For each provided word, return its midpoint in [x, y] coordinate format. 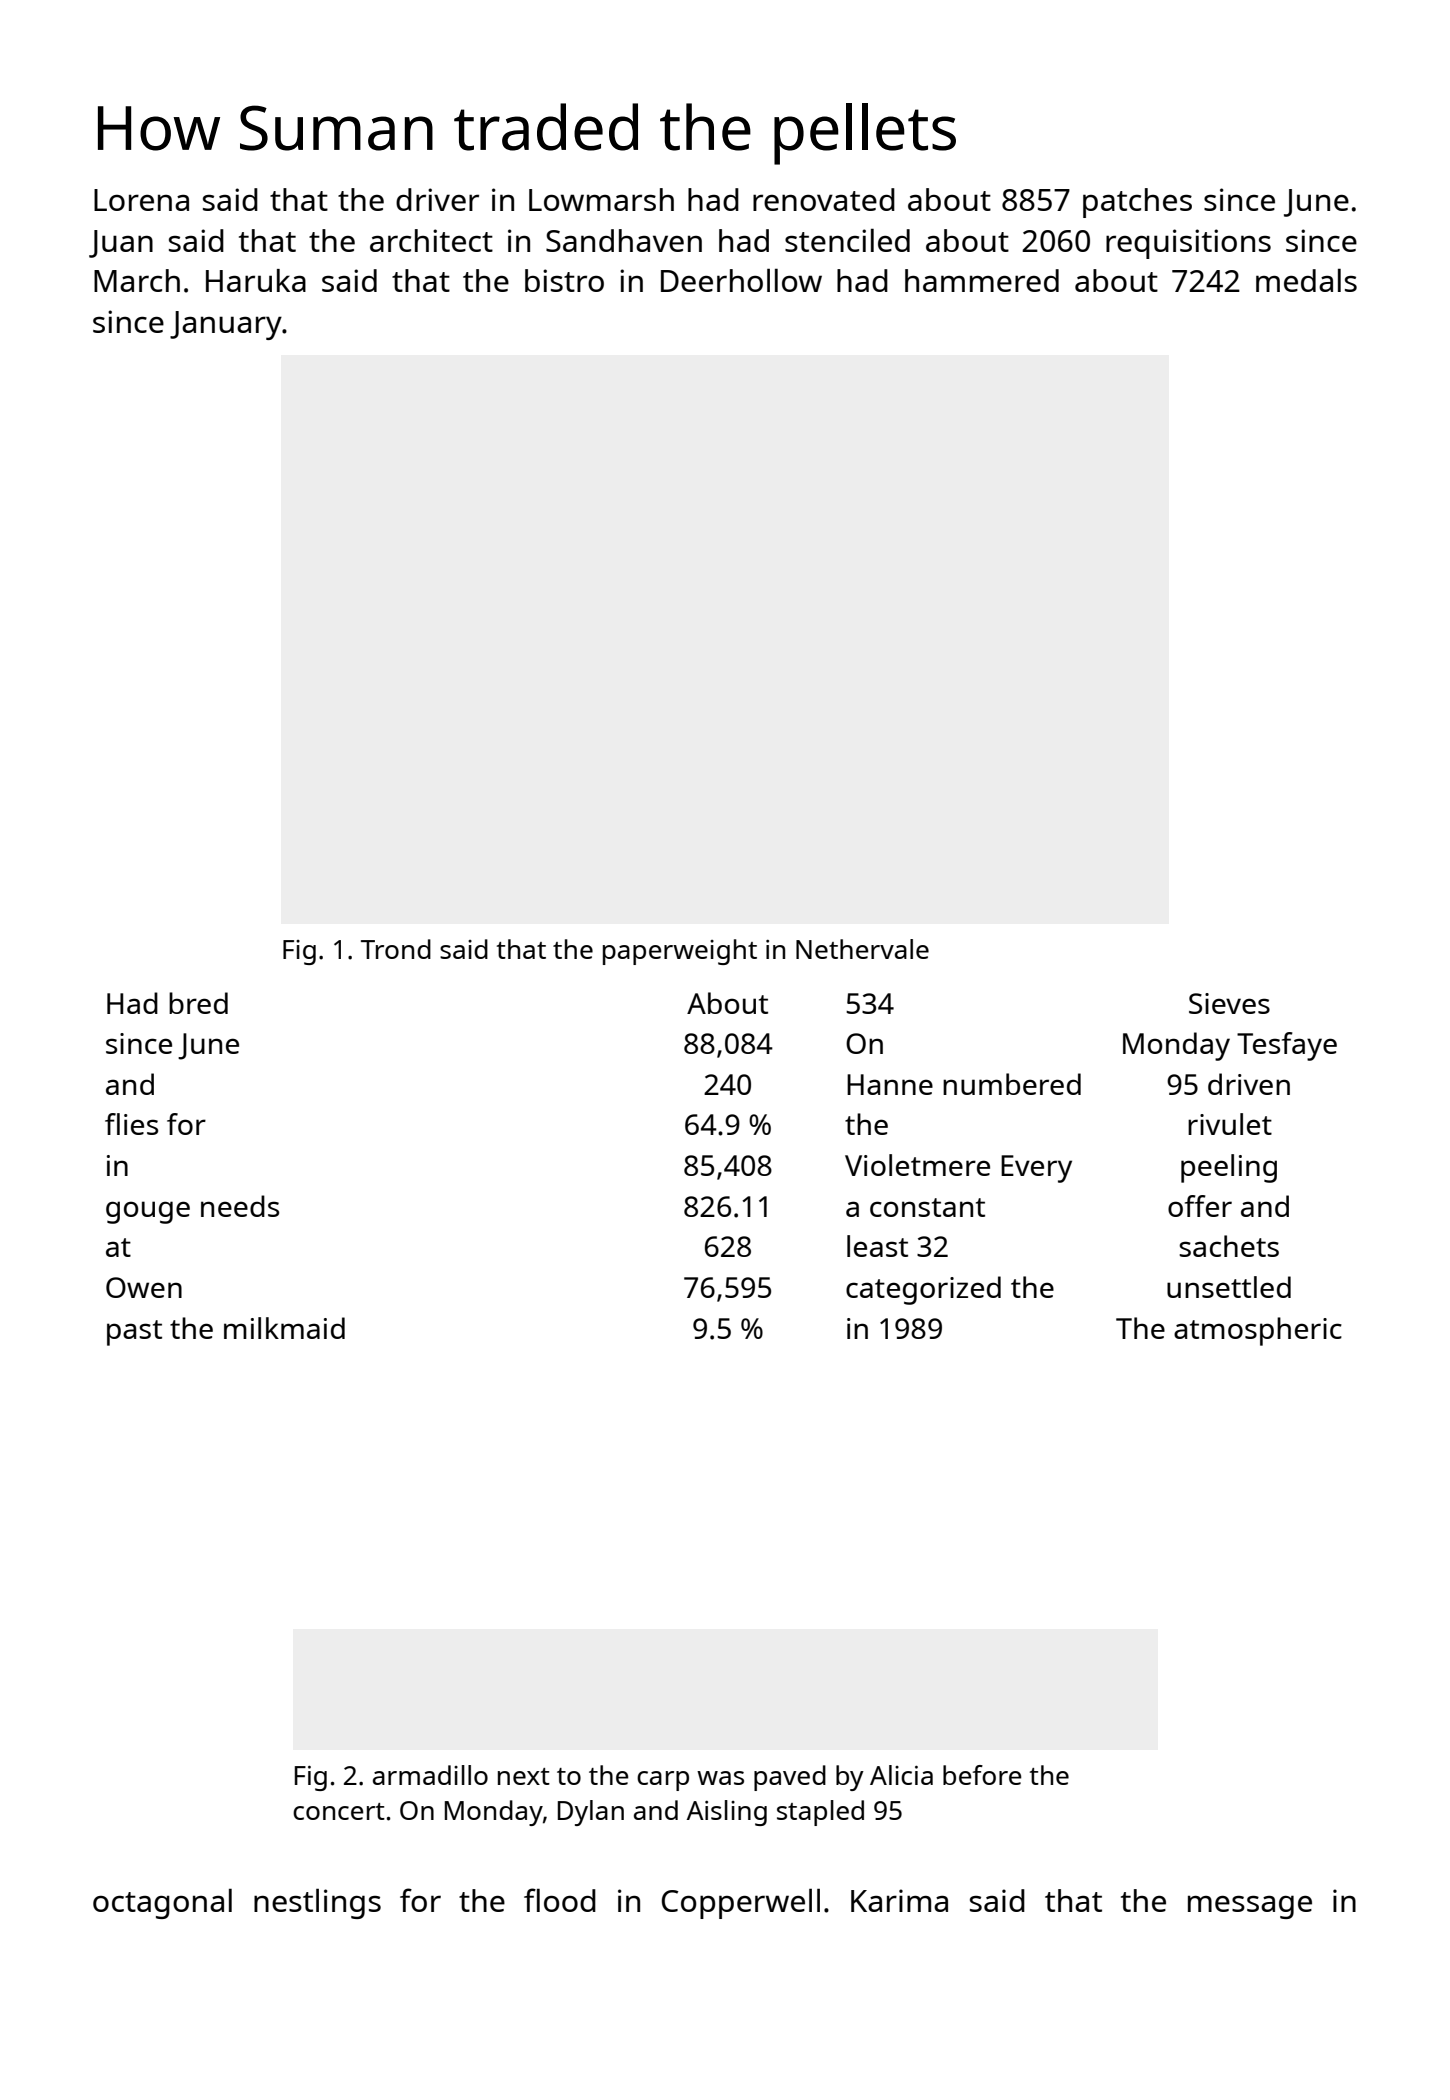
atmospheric [1258, 1331]
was [720, 1778]
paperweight [680, 952]
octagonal [162, 1904]
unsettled [1229, 1287]
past [134, 1333]
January [226, 325]
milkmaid [284, 1328]
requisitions [1188, 244]
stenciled [847, 240]
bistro [564, 280]
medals [1306, 280]
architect [431, 240]
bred [198, 1003]
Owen [144, 1287]
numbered [1012, 1084]
